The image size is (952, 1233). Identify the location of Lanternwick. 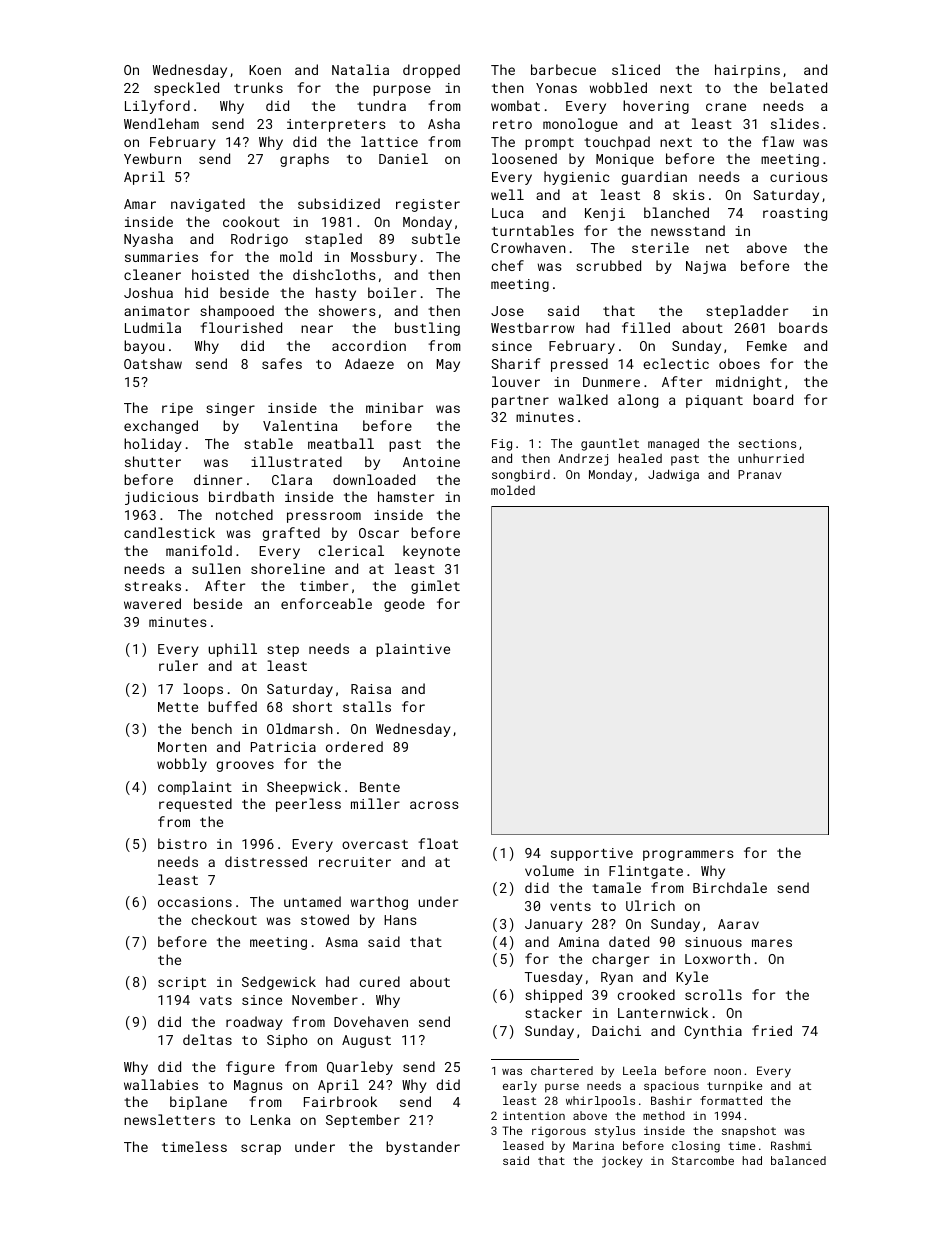
(663, 1012).
